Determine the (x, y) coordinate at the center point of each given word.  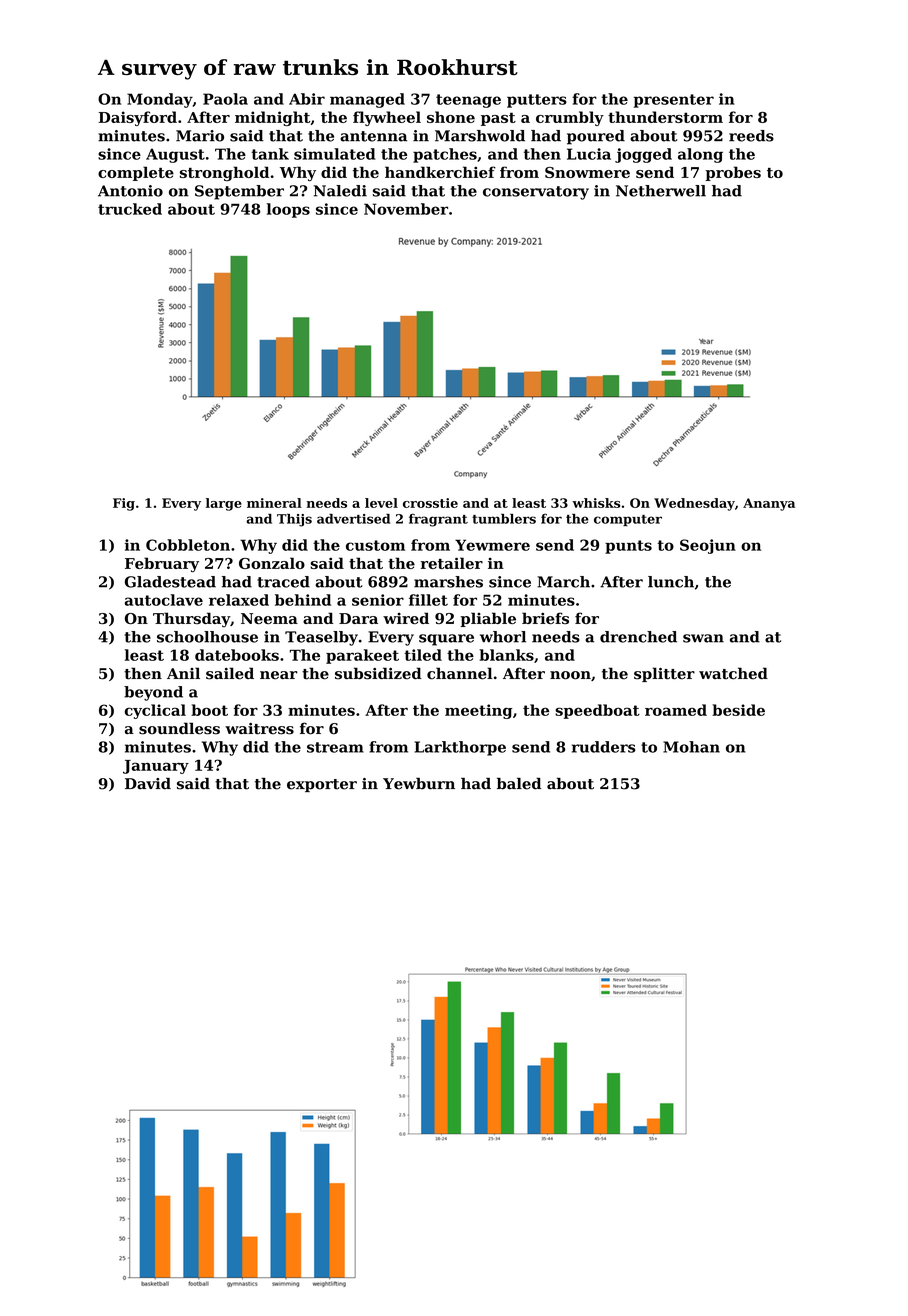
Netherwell (661, 191)
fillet (428, 600)
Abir (307, 99)
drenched (638, 637)
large (224, 504)
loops (288, 210)
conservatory (536, 193)
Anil (183, 673)
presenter (674, 101)
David (148, 784)
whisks (596, 503)
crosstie (430, 503)
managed (367, 100)
